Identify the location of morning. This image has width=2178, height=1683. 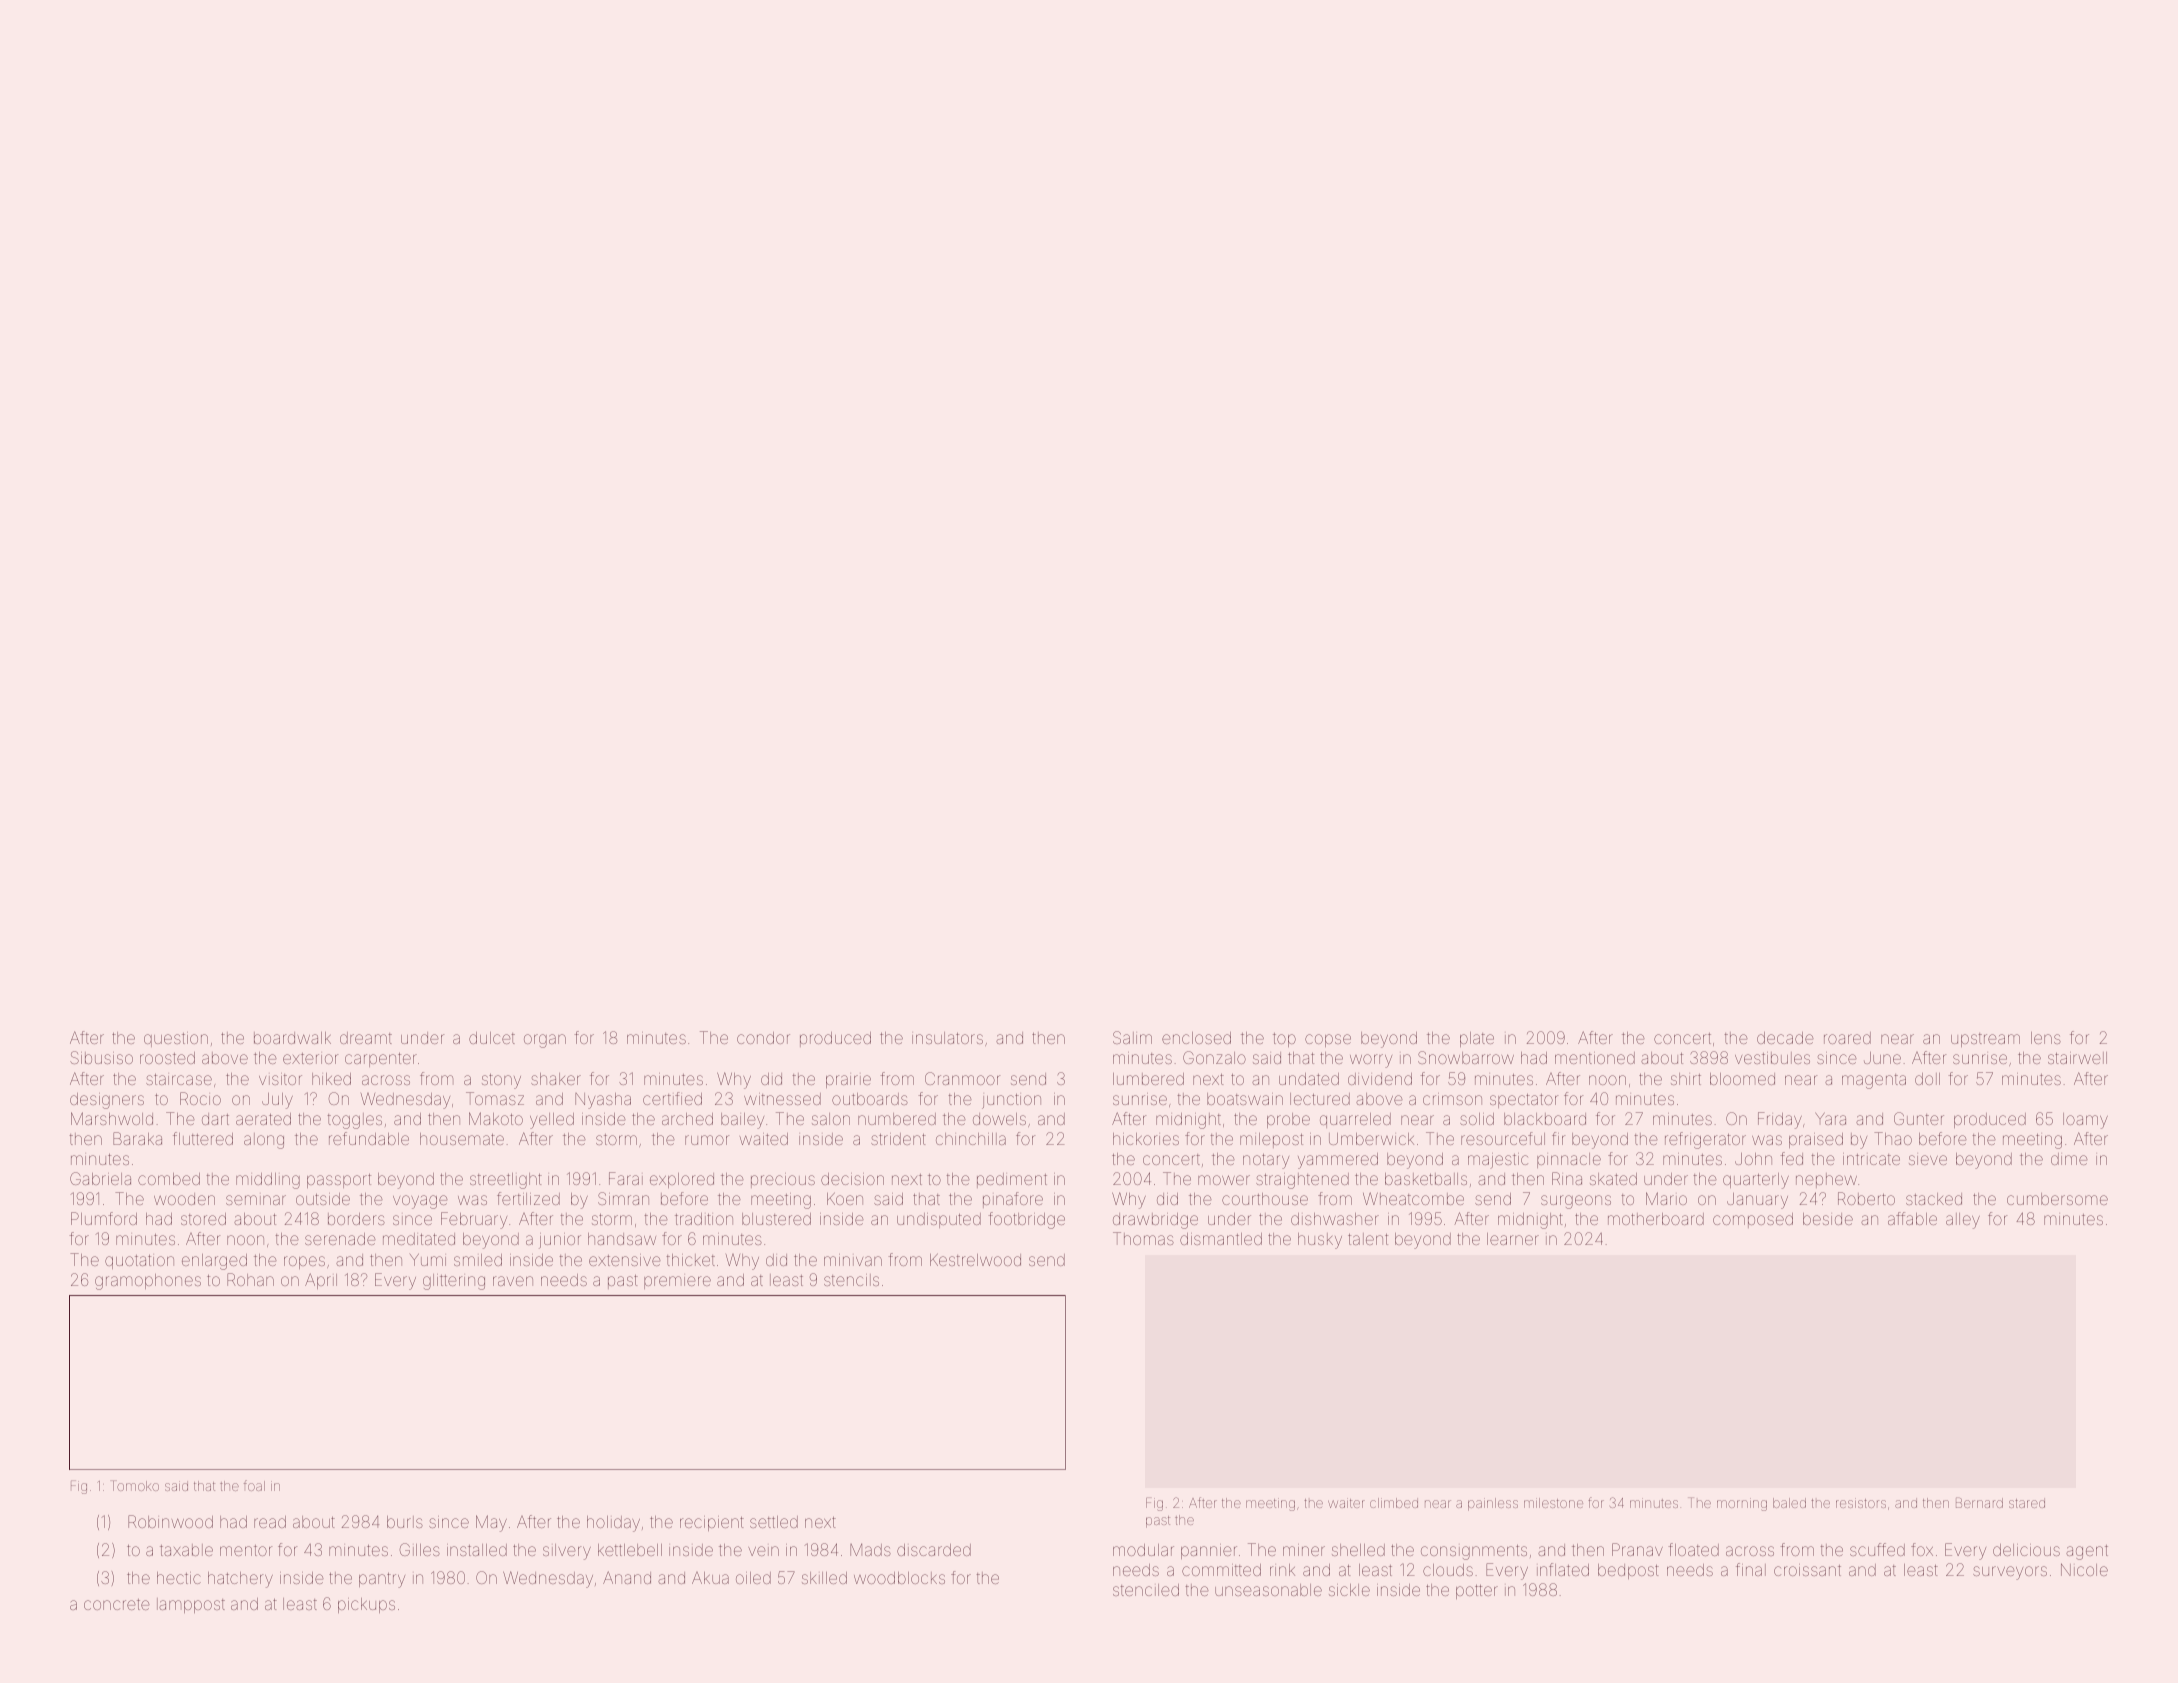
(1742, 1504).
